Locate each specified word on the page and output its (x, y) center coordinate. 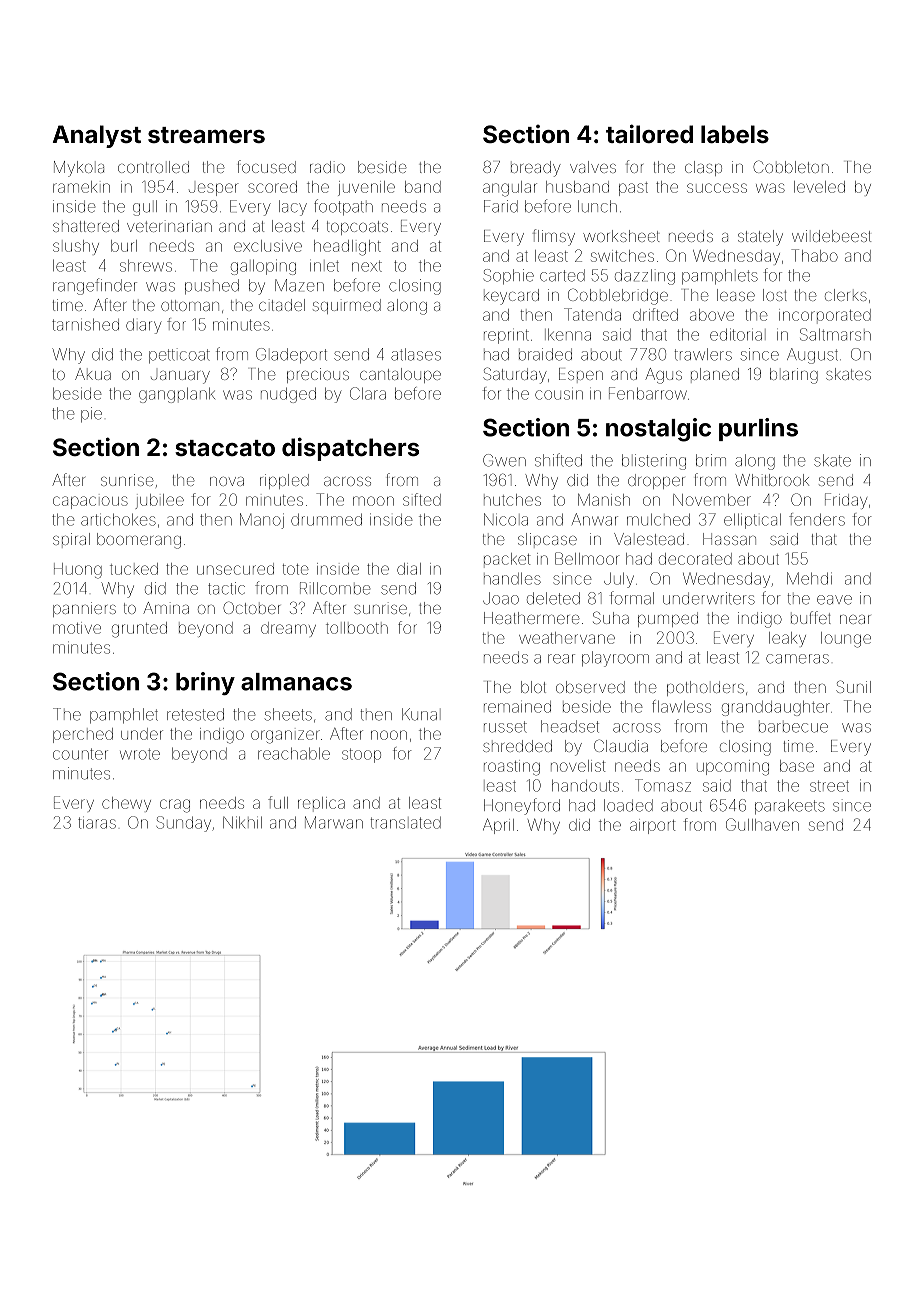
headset (570, 726)
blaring (794, 376)
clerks (846, 295)
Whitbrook (772, 480)
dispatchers (350, 449)
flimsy (554, 237)
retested (195, 714)
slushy (76, 247)
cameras (797, 659)
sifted (422, 499)
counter (80, 754)
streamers (206, 135)
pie (91, 414)
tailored (649, 133)
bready (536, 169)
